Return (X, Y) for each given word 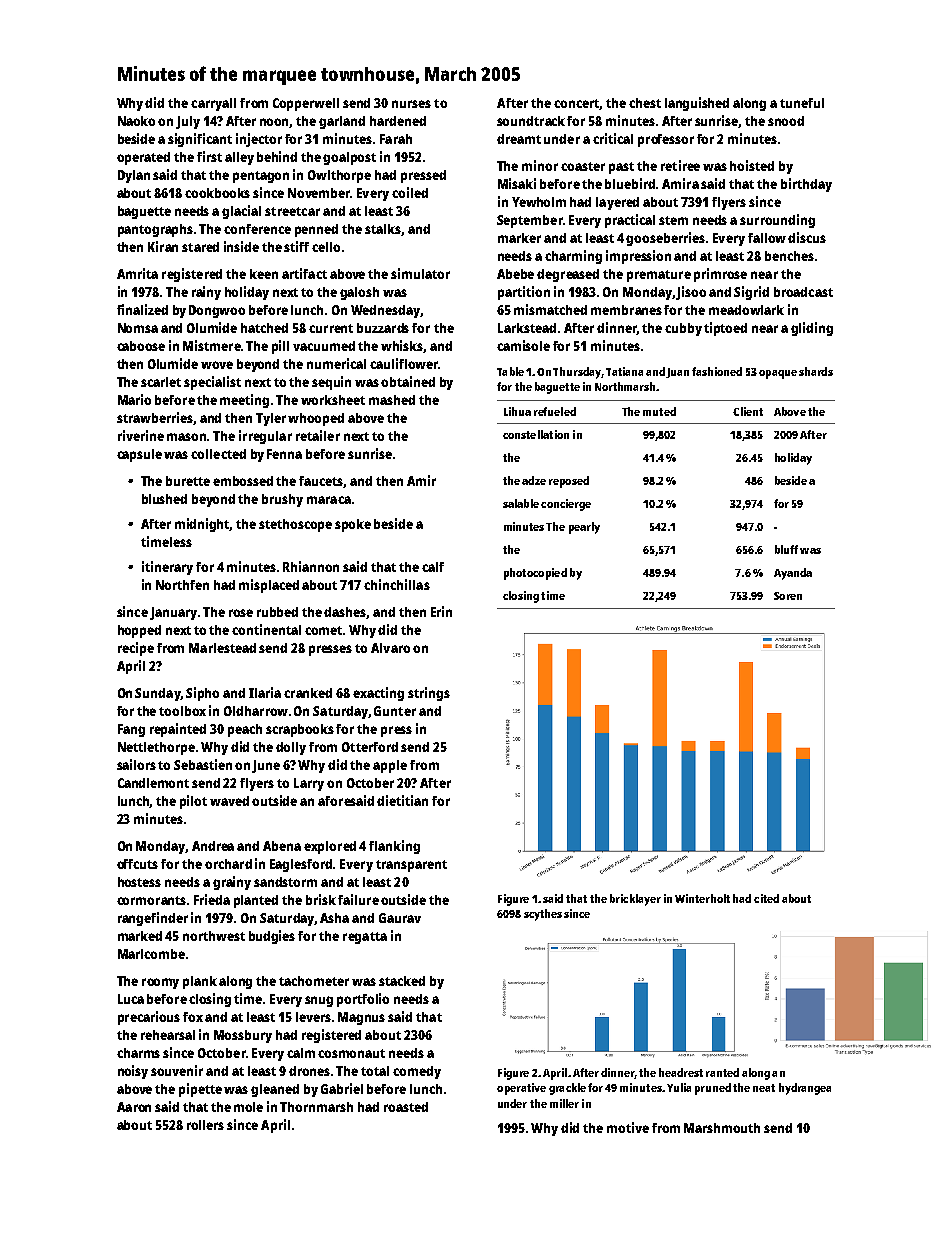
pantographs (155, 230)
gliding (812, 329)
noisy (133, 1072)
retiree (680, 165)
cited (766, 898)
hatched (264, 328)
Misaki (517, 183)
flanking (394, 847)
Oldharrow (256, 711)
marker (519, 238)
